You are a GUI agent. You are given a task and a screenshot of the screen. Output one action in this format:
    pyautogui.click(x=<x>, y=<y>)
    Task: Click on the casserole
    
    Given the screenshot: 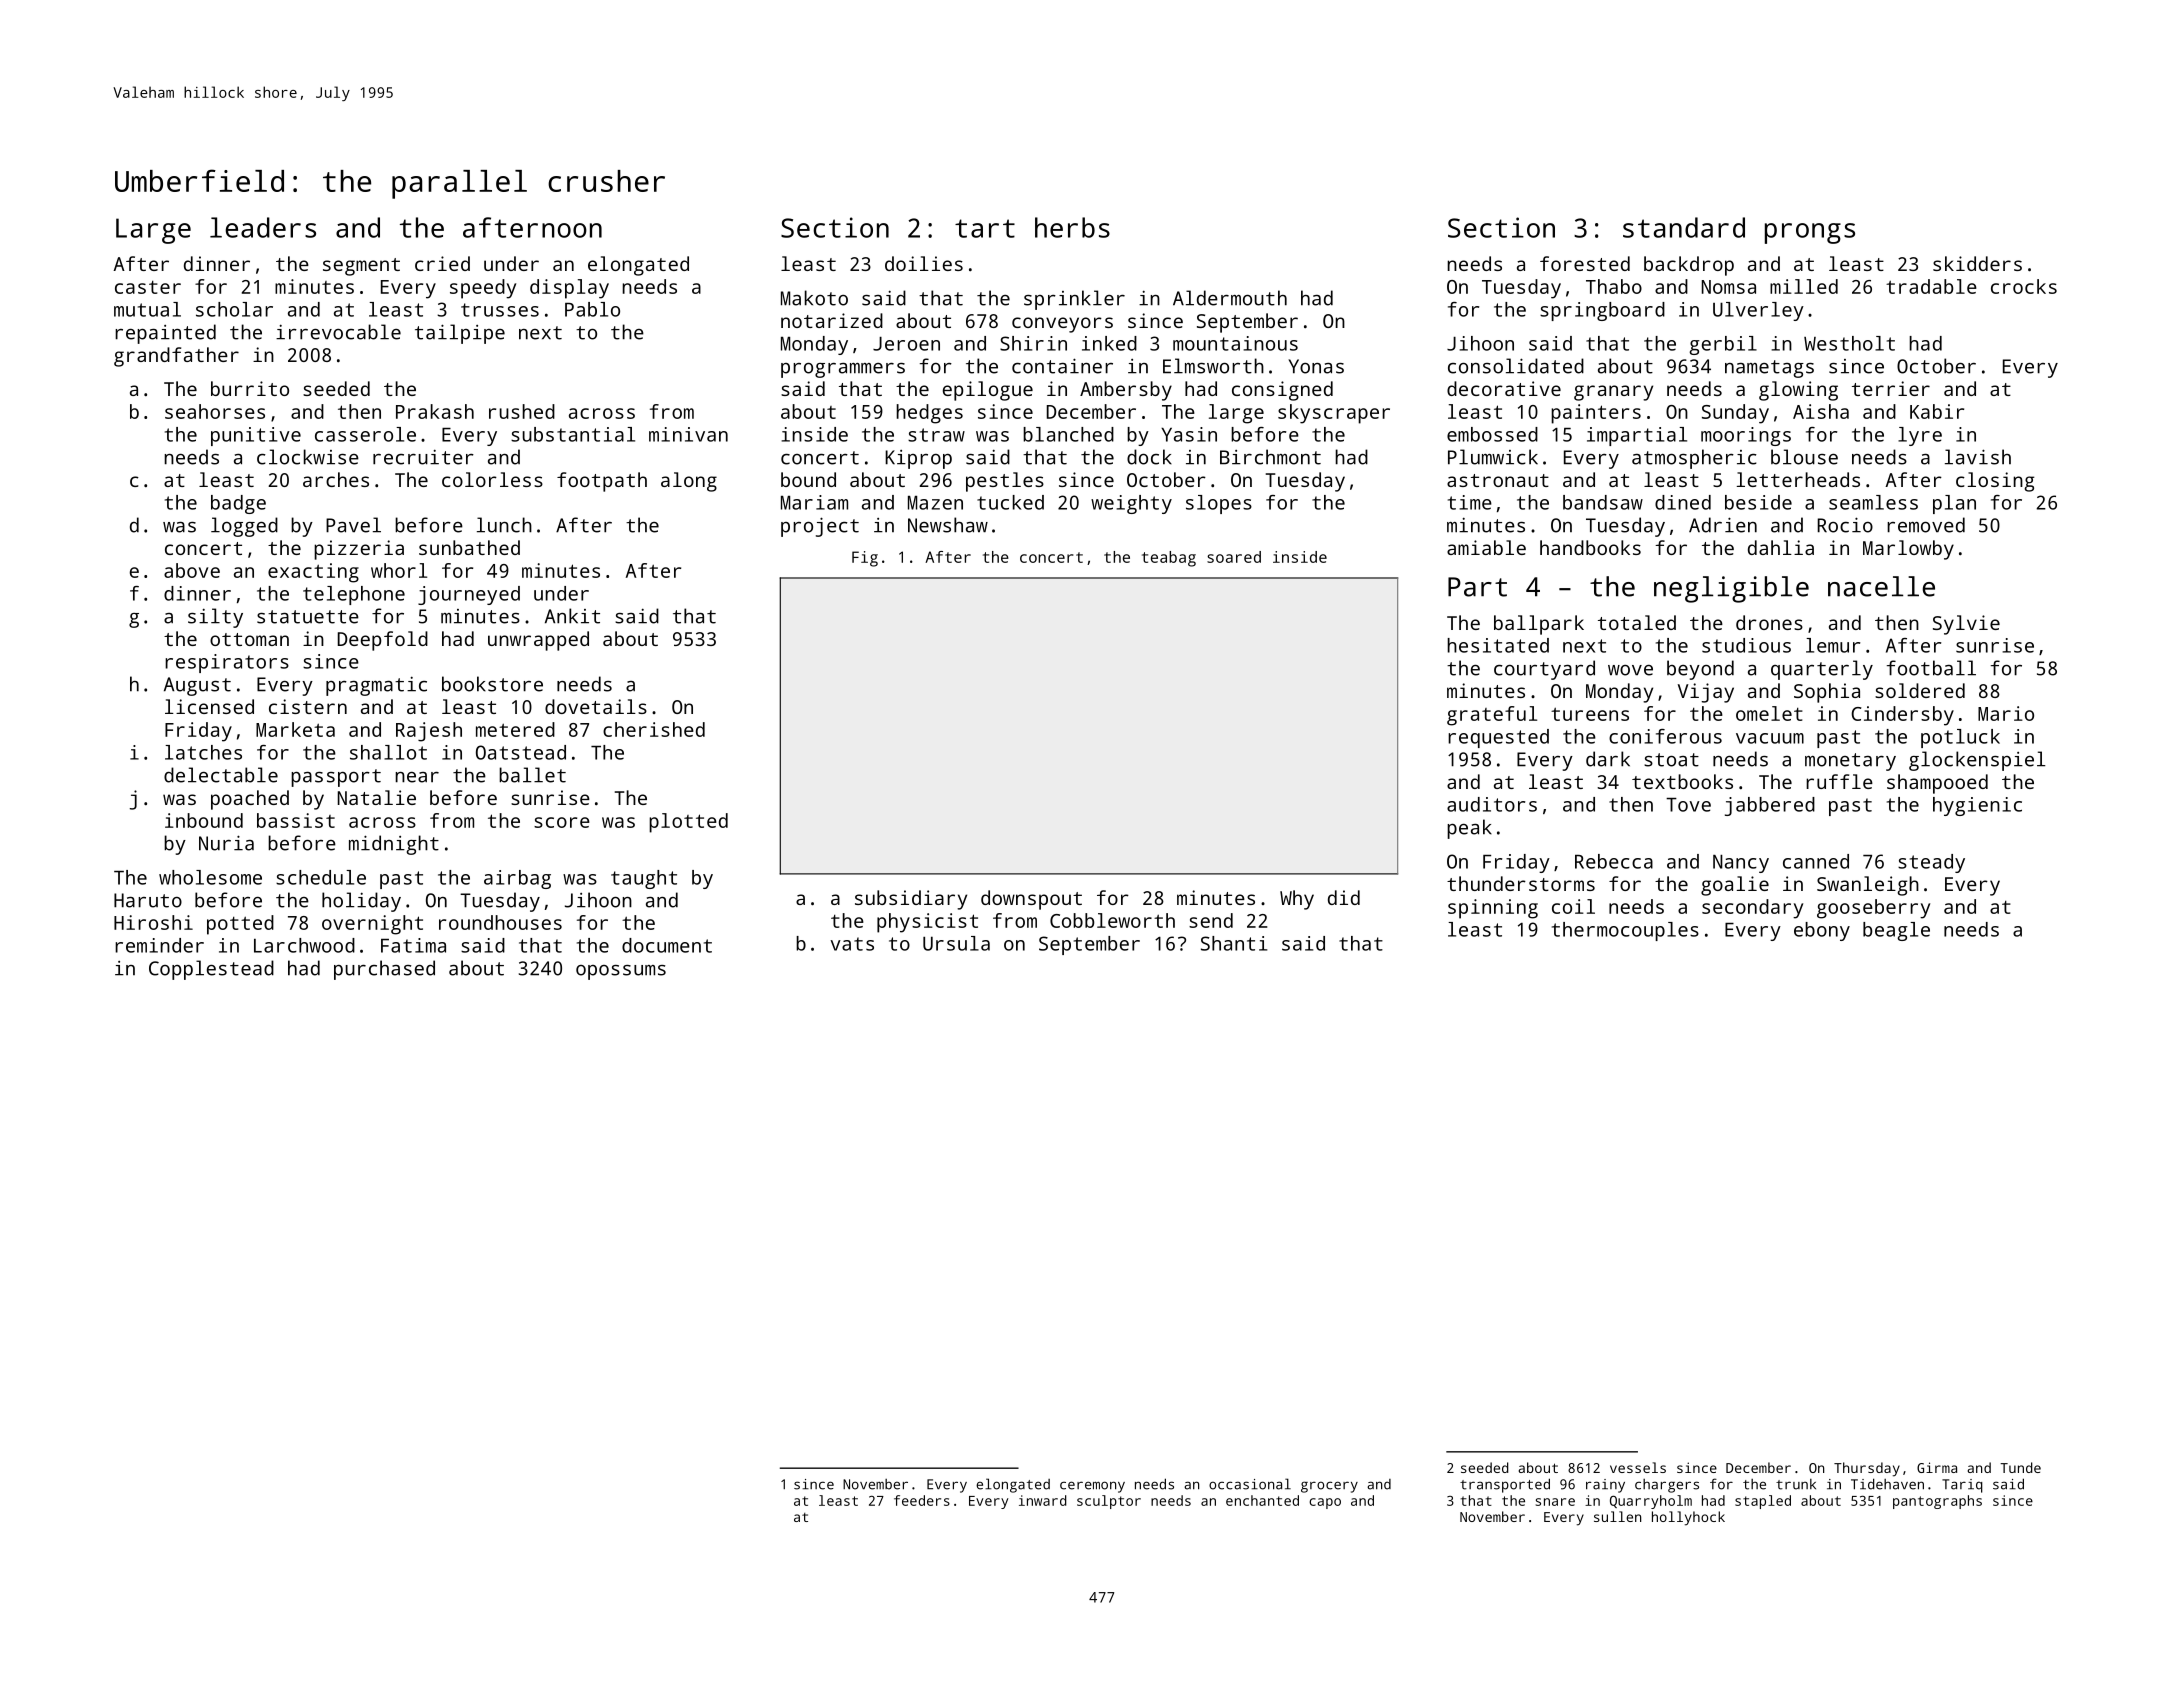 What is the action you would take?
    pyautogui.click(x=365, y=434)
